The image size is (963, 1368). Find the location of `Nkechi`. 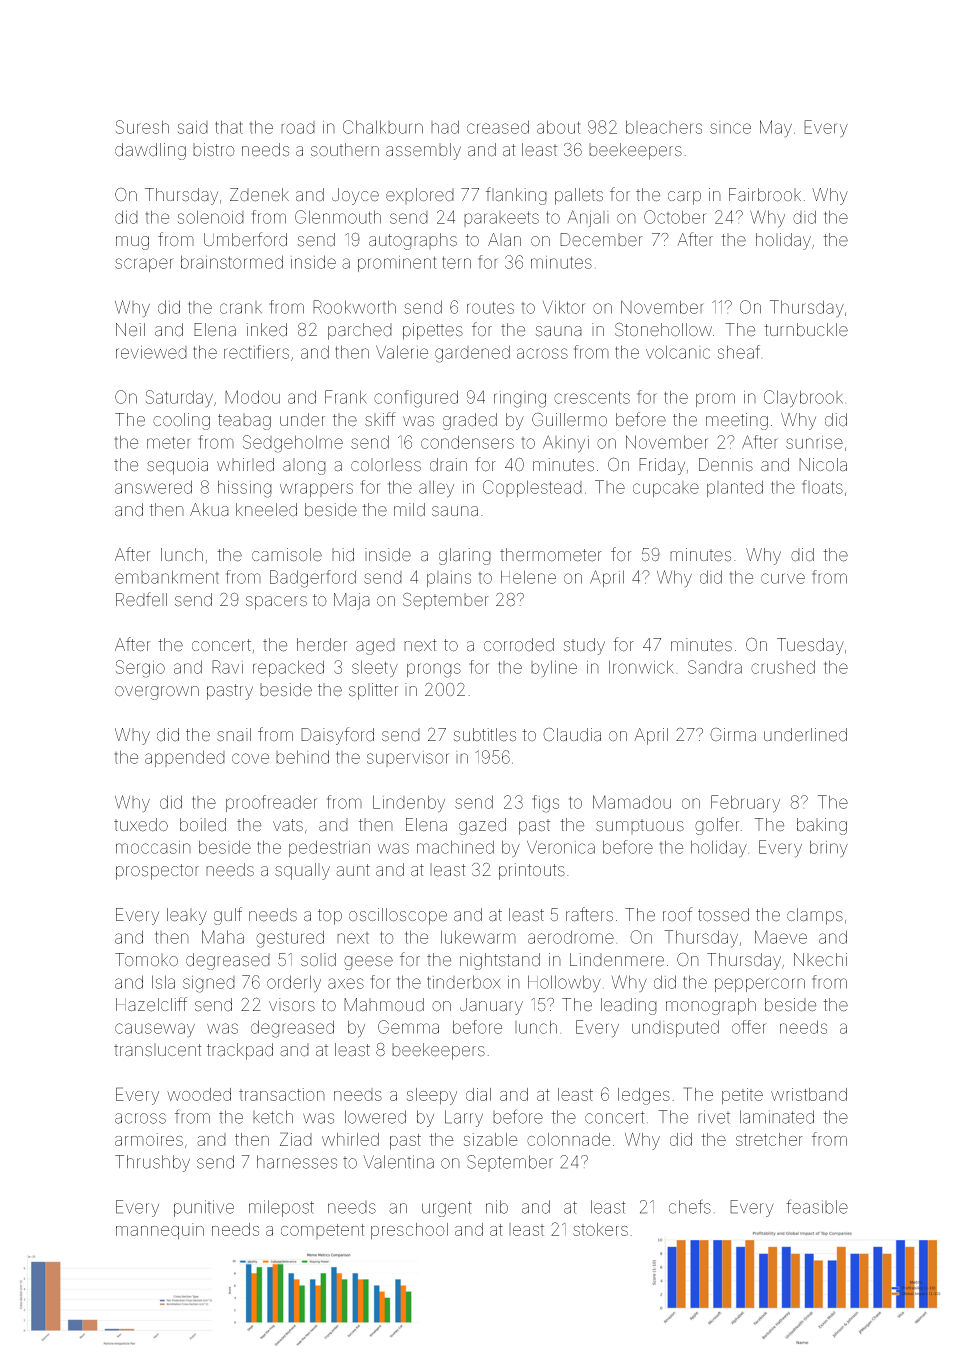

Nkechi is located at coordinates (820, 960).
